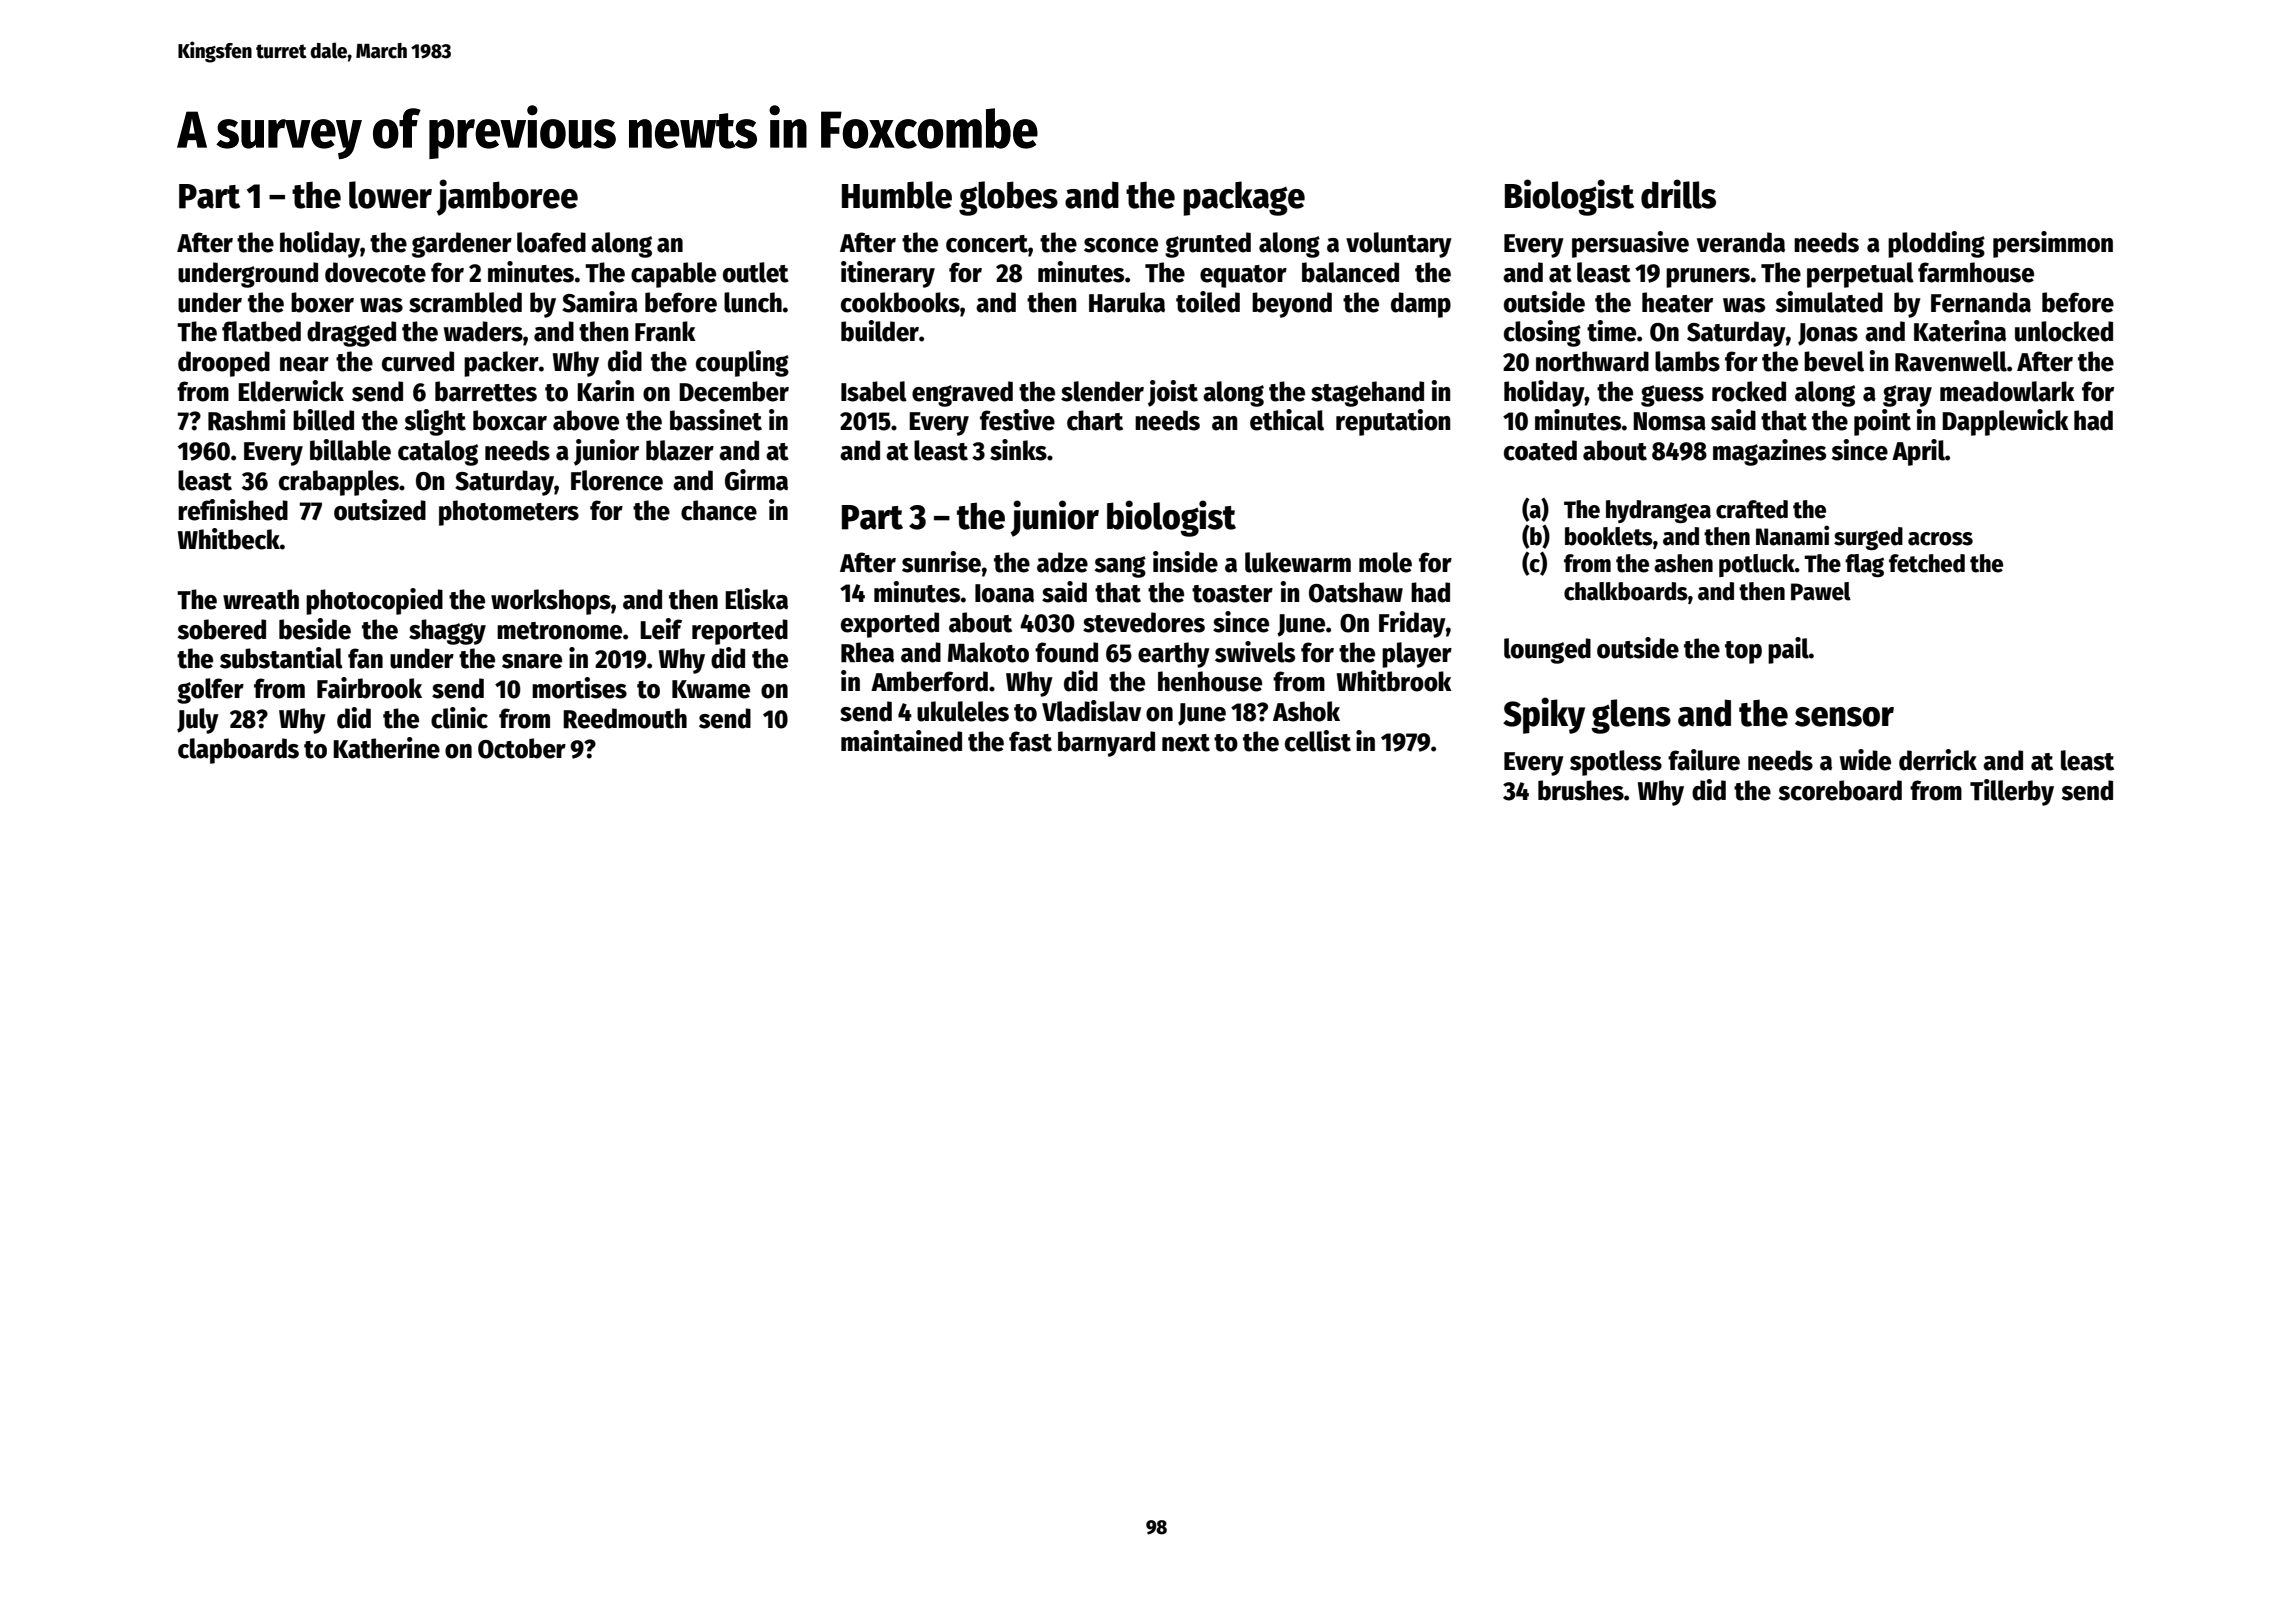  I want to click on Eliska, so click(756, 599).
